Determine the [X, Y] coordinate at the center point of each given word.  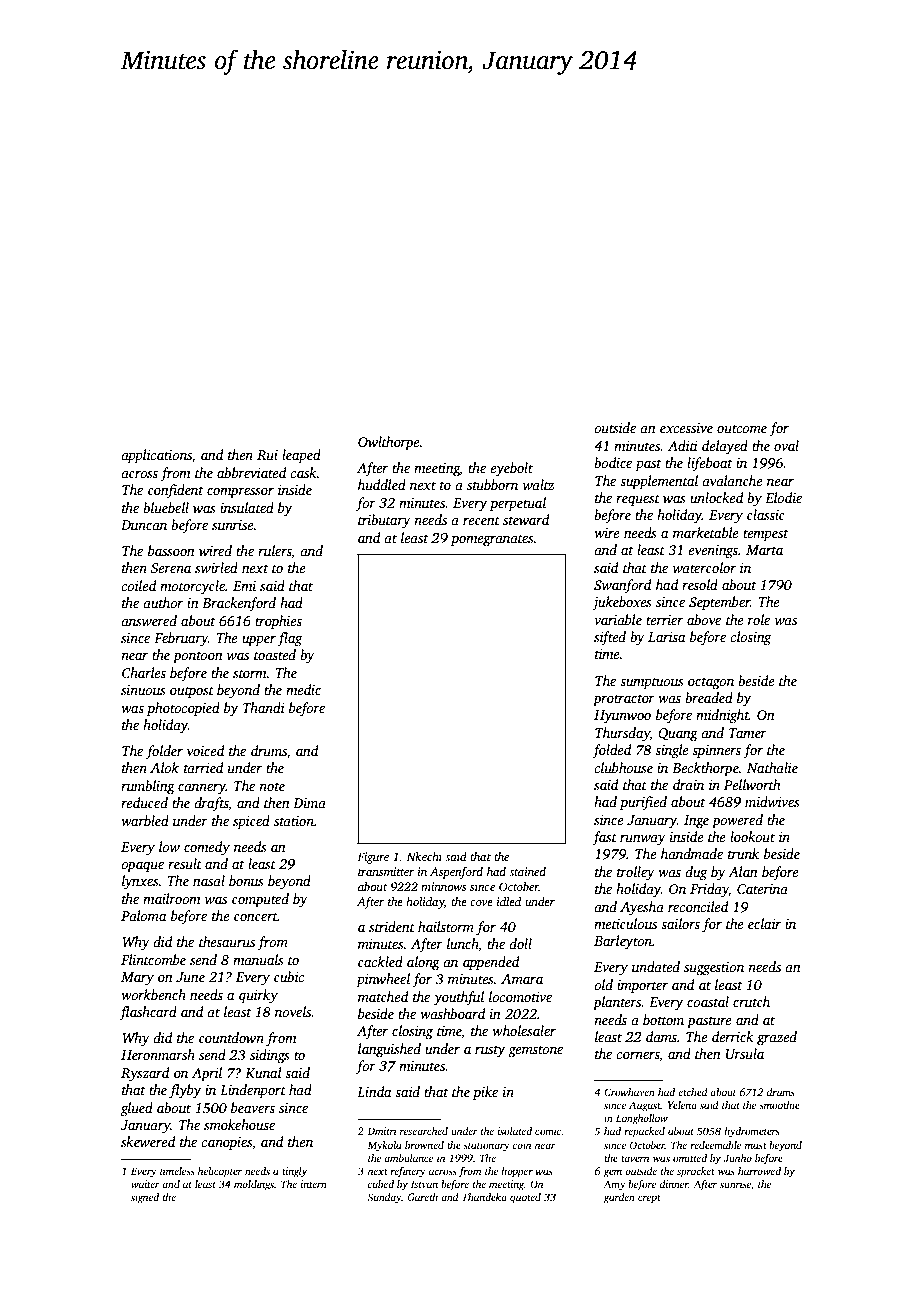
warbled [145, 820]
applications [156, 456]
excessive [686, 428]
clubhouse [623, 767]
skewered [148, 1141]
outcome [742, 428]
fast [604, 838]
